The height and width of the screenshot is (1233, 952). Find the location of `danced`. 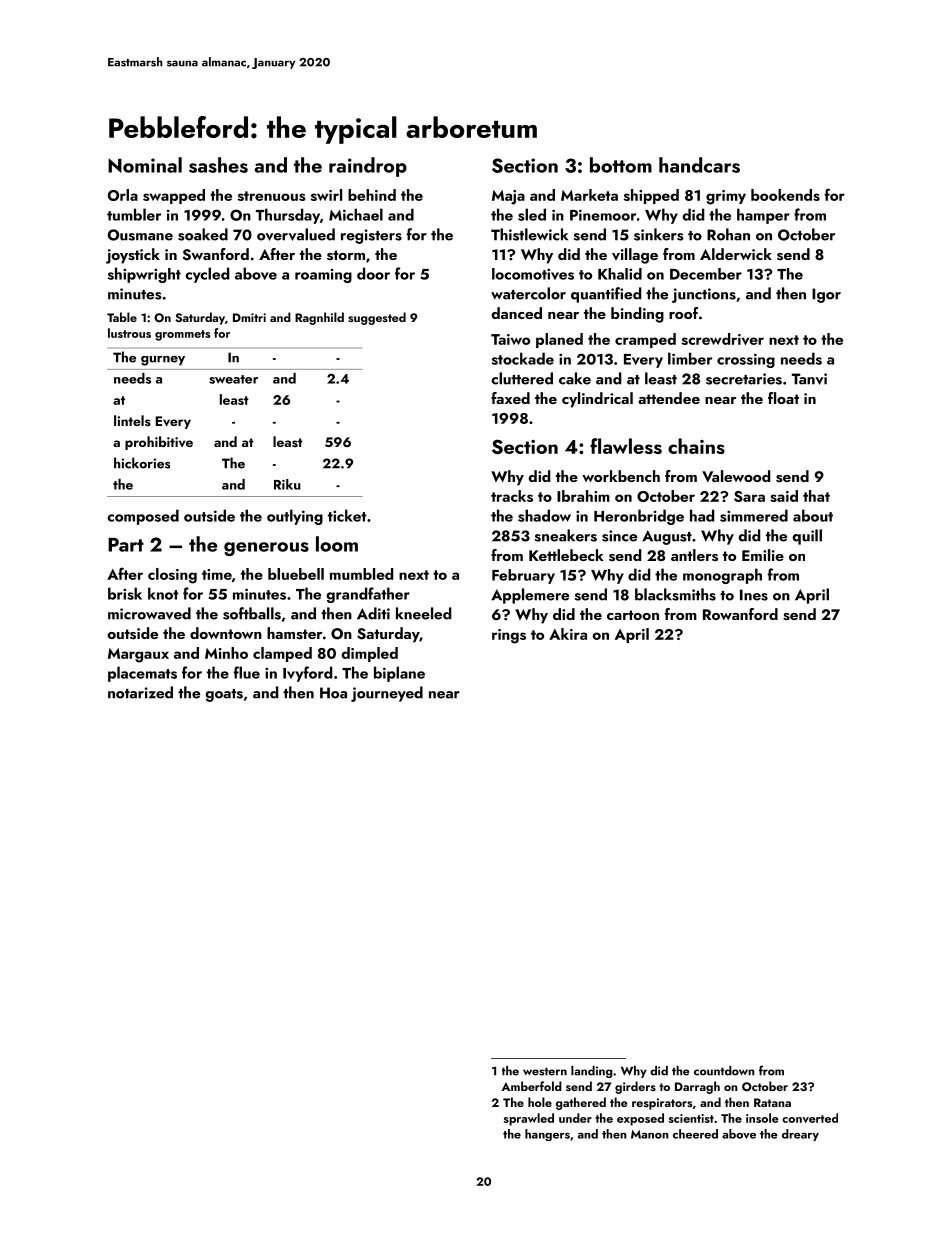

danced is located at coordinates (516, 313).
